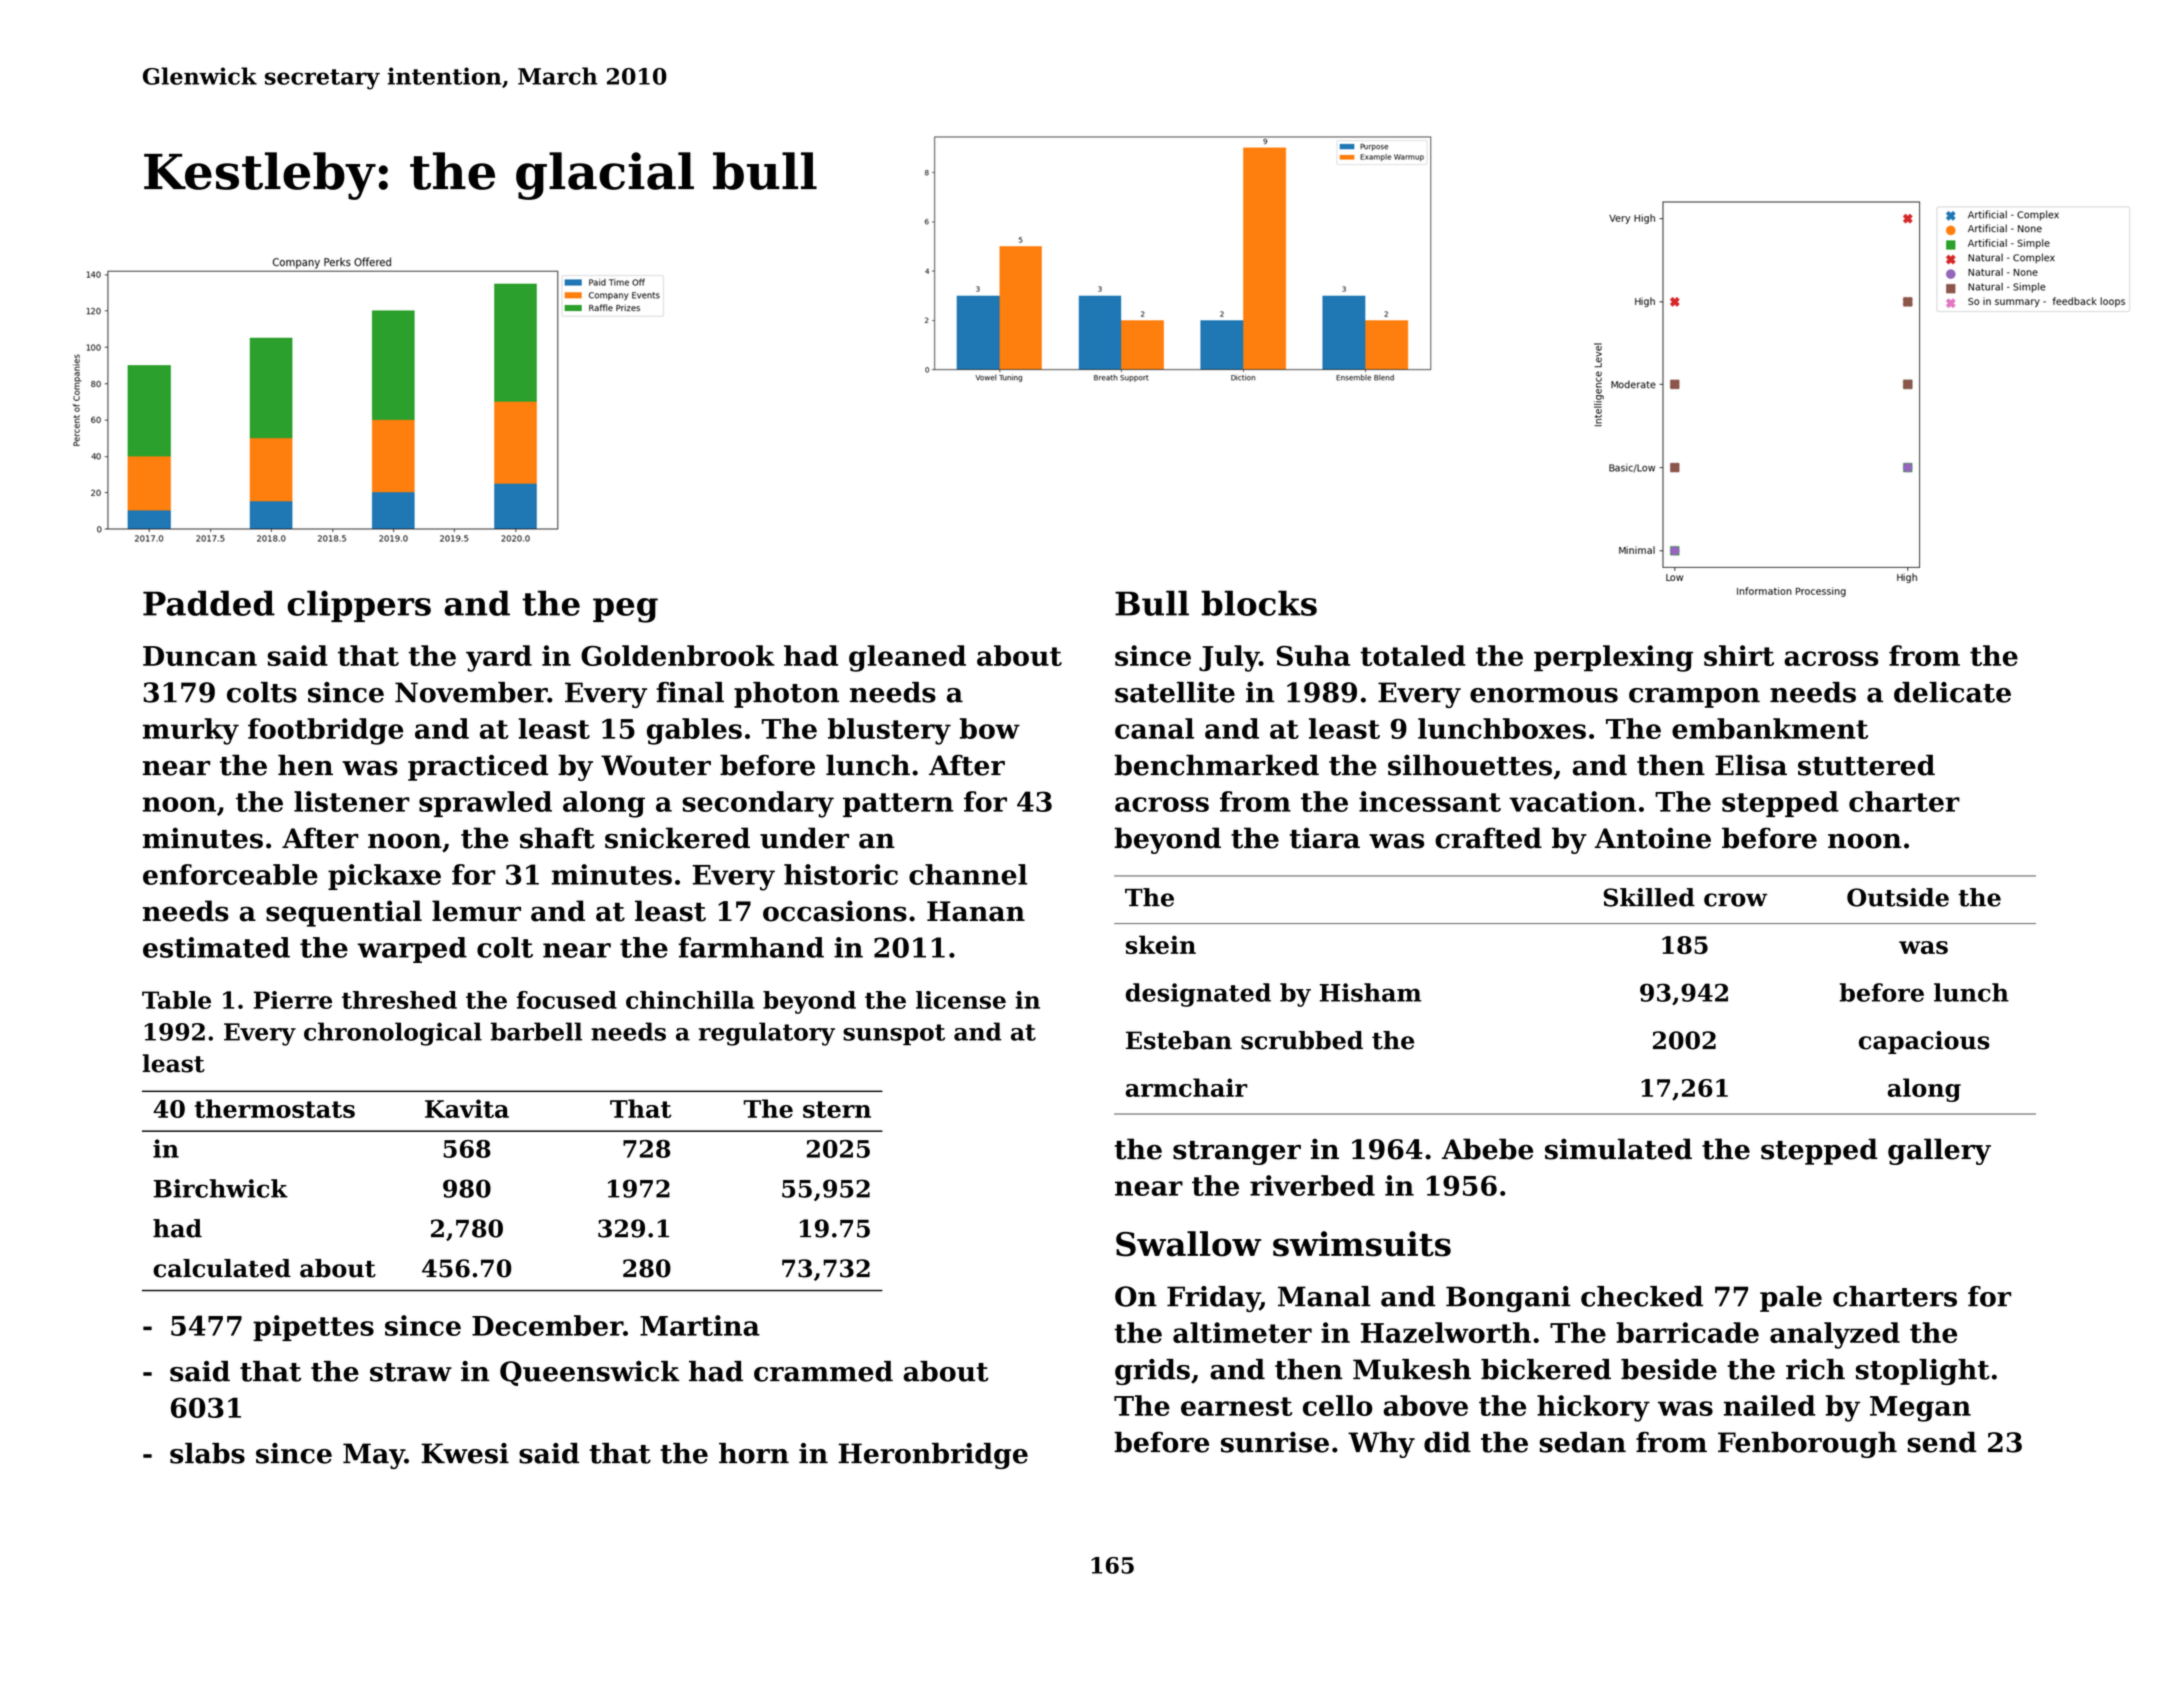  What do you see at coordinates (1188, 1244) in the page?
I see `Swallow` at bounding box center [1188, 1244].
